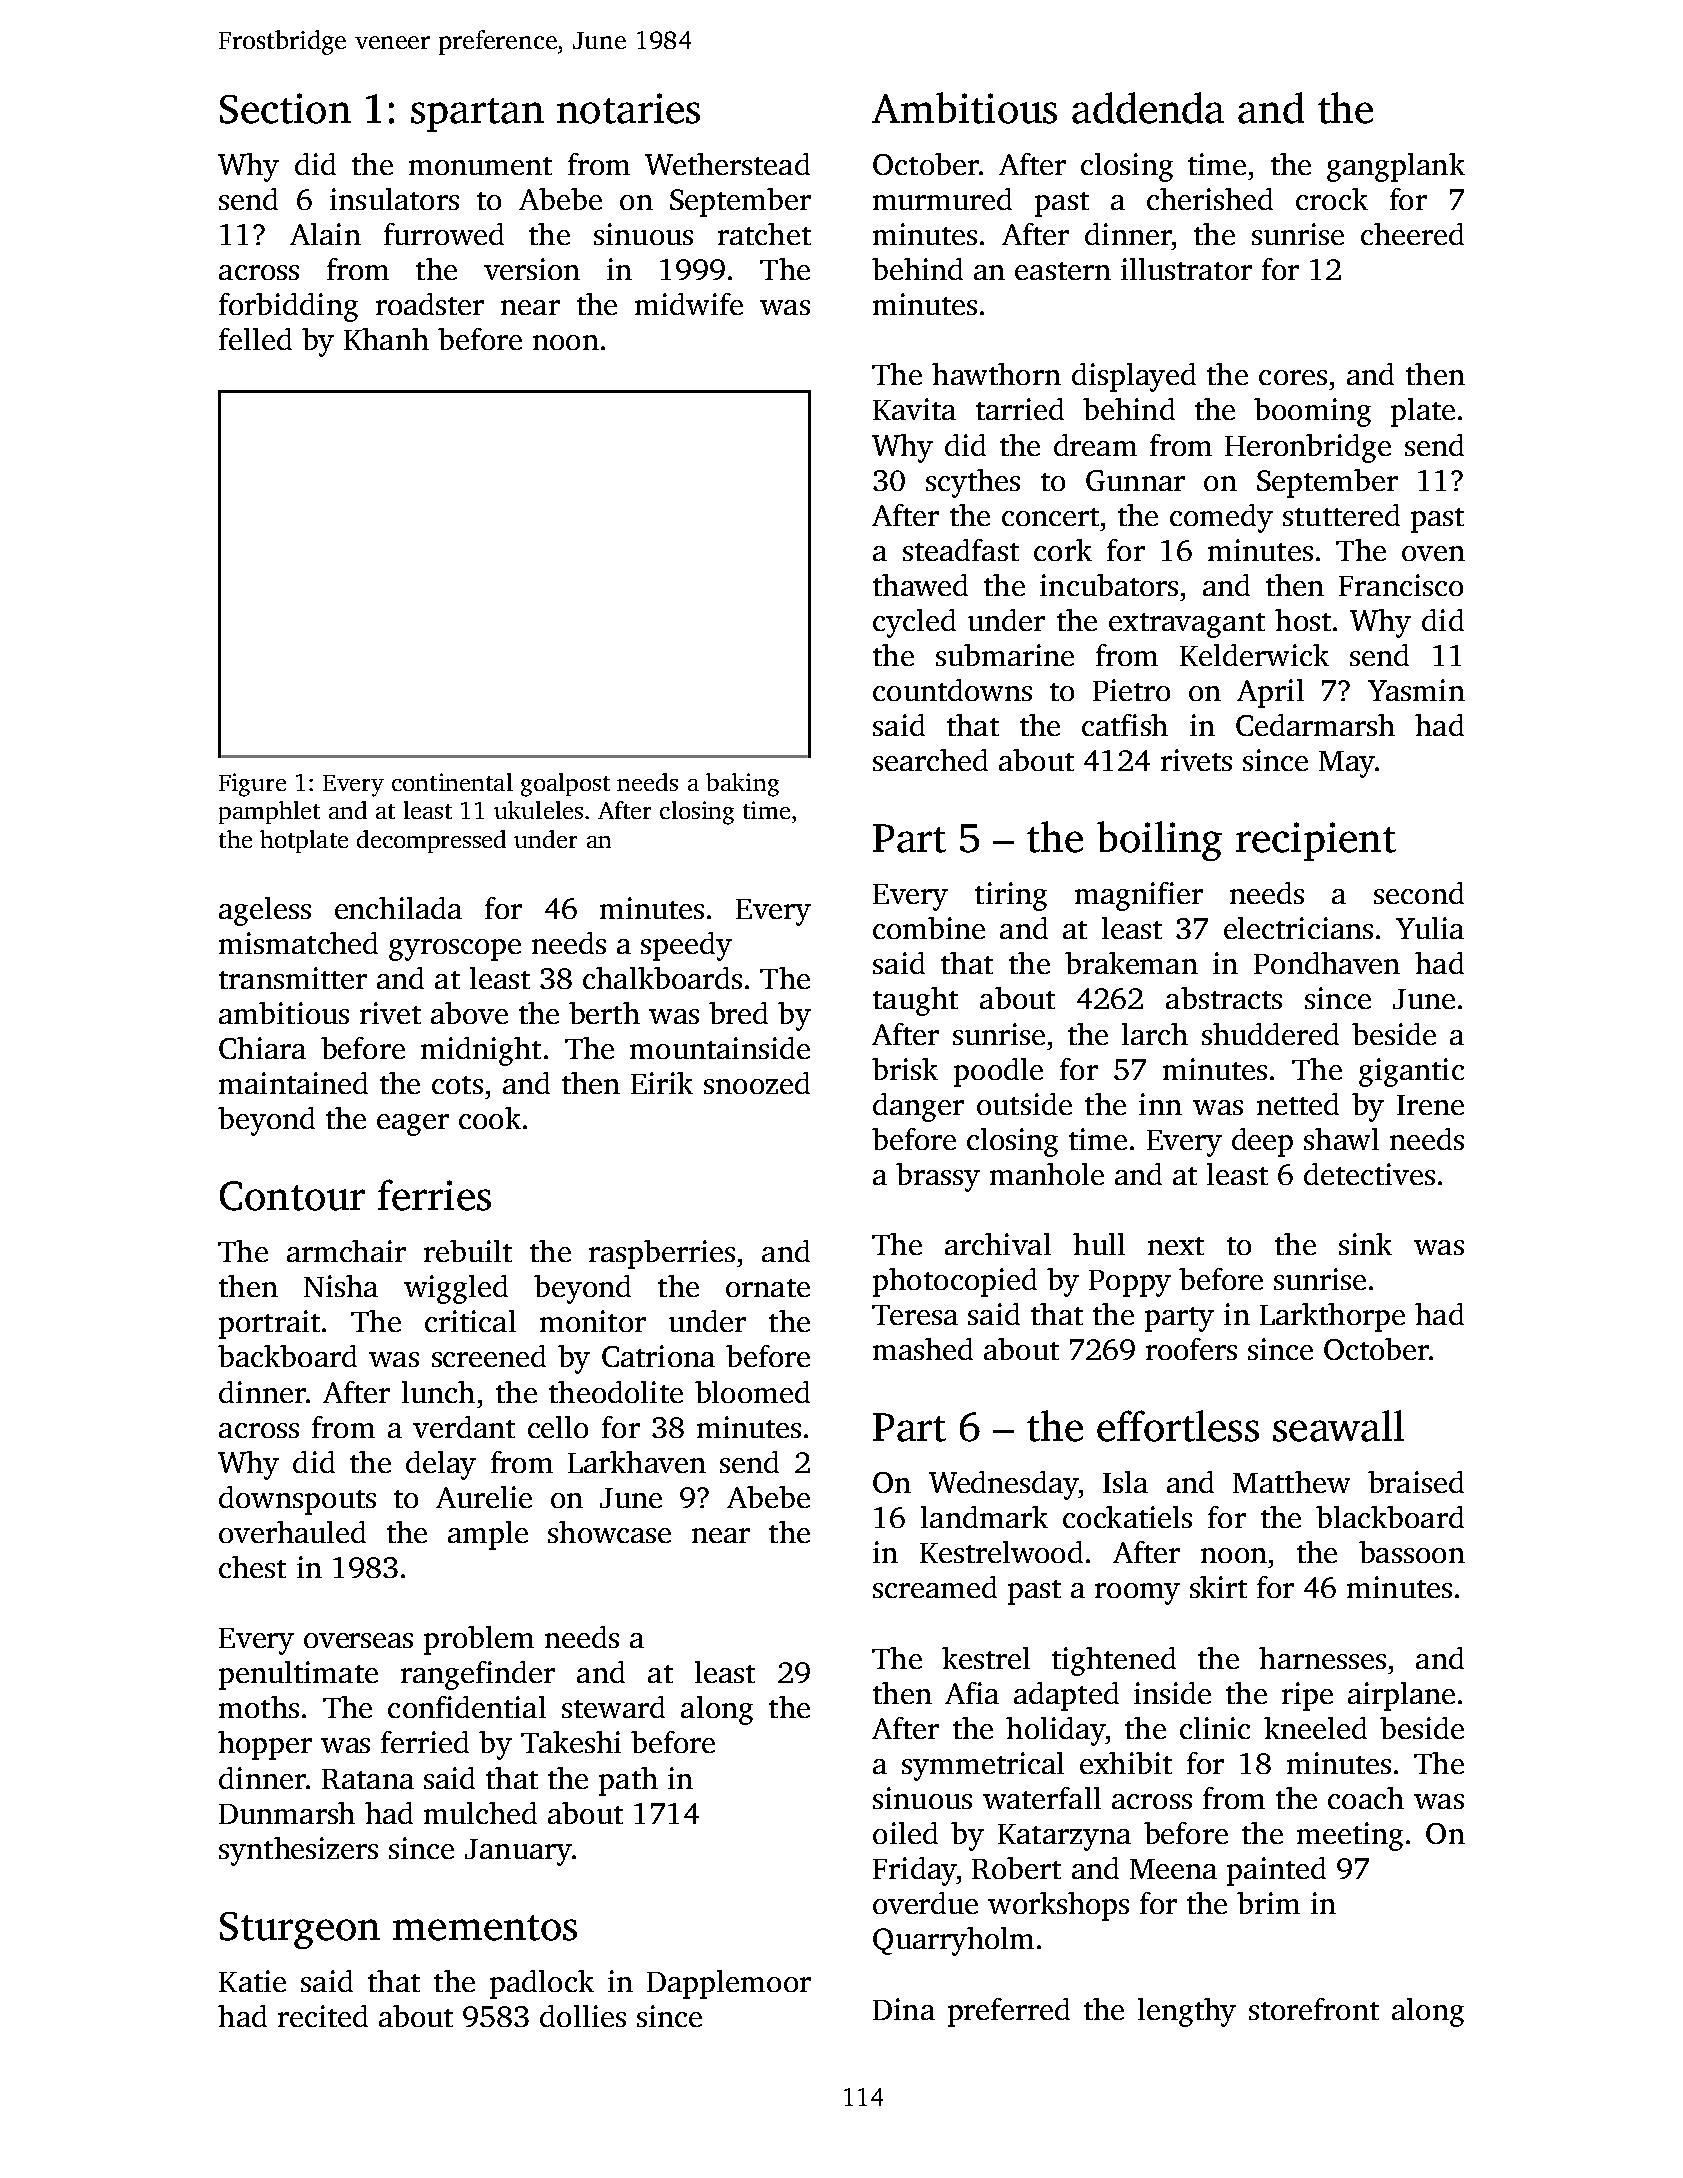 The width and height of the screenshot is (1683, 2178). I want to click on midwife, so click(689, 304).
